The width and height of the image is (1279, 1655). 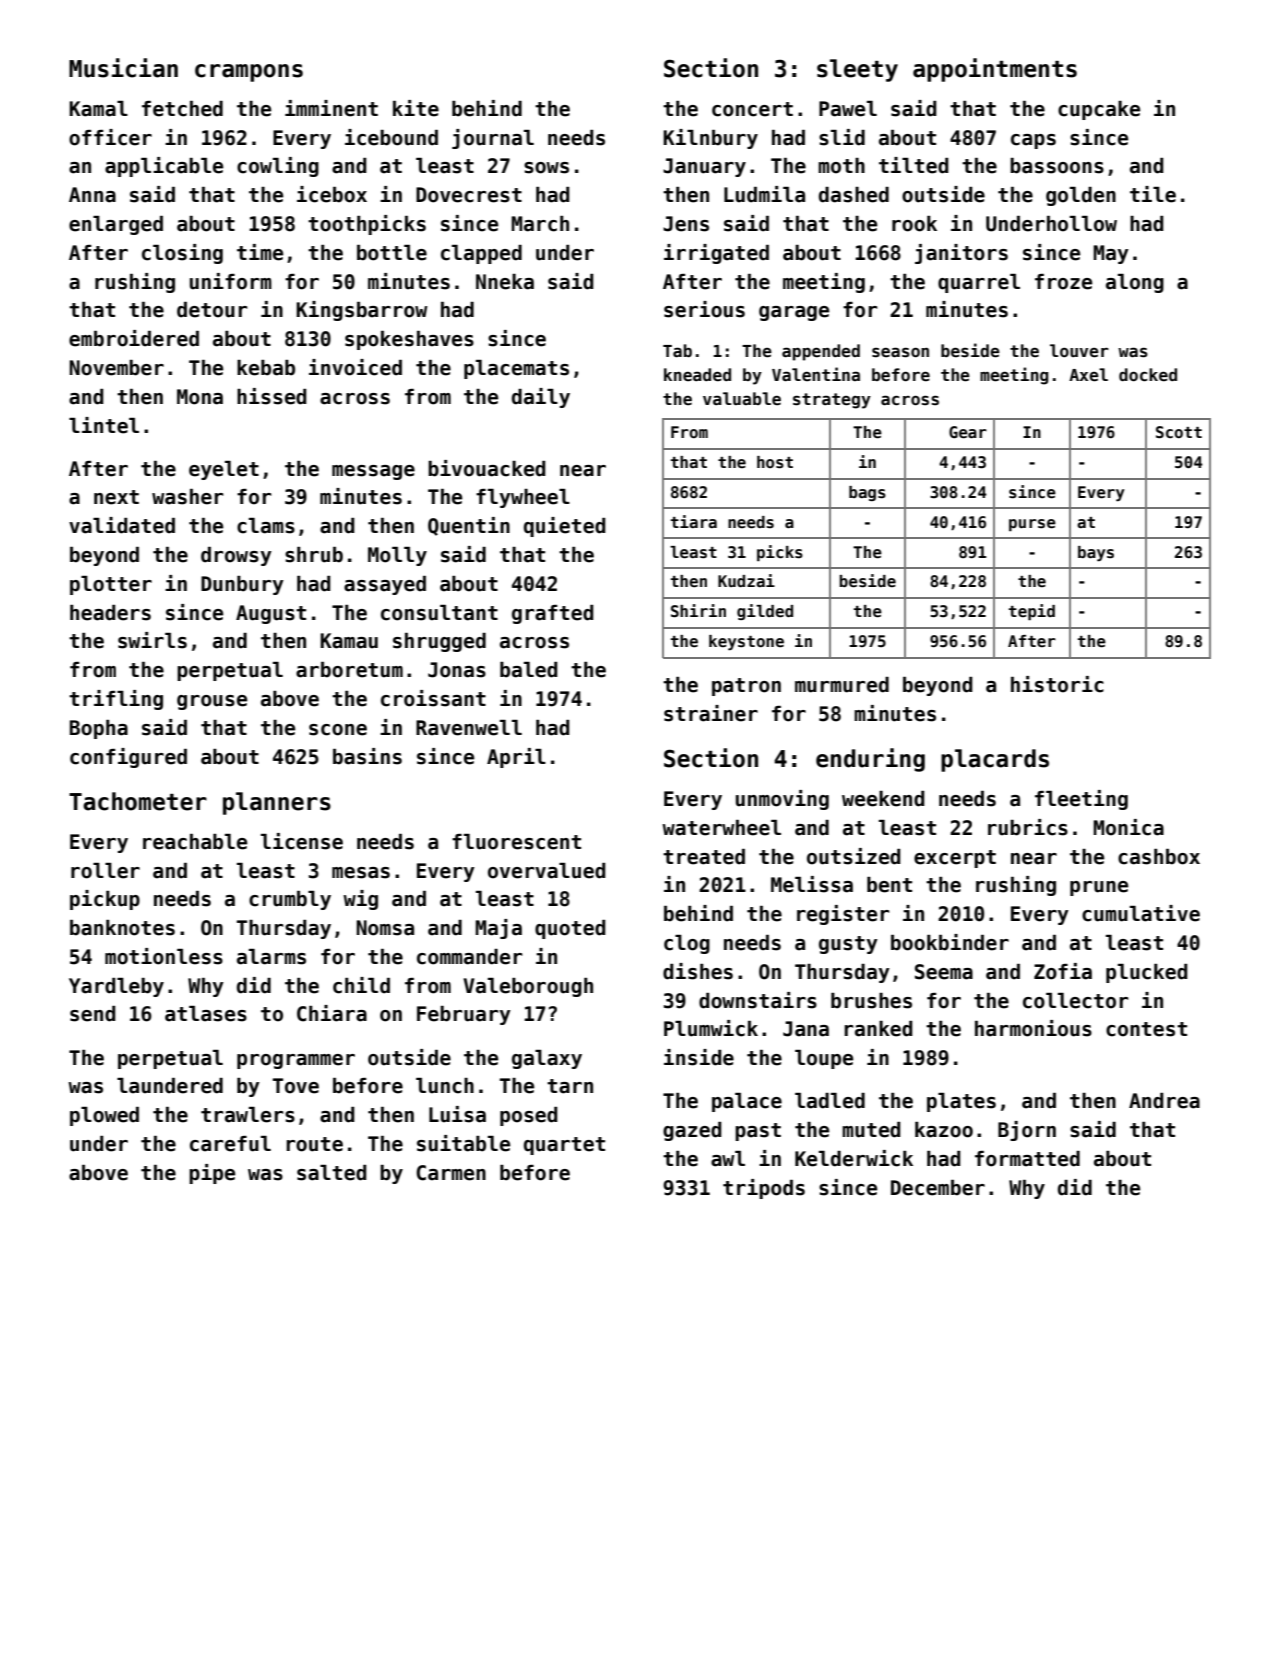 I want to click on appointments, so click(x=995, y=70).
